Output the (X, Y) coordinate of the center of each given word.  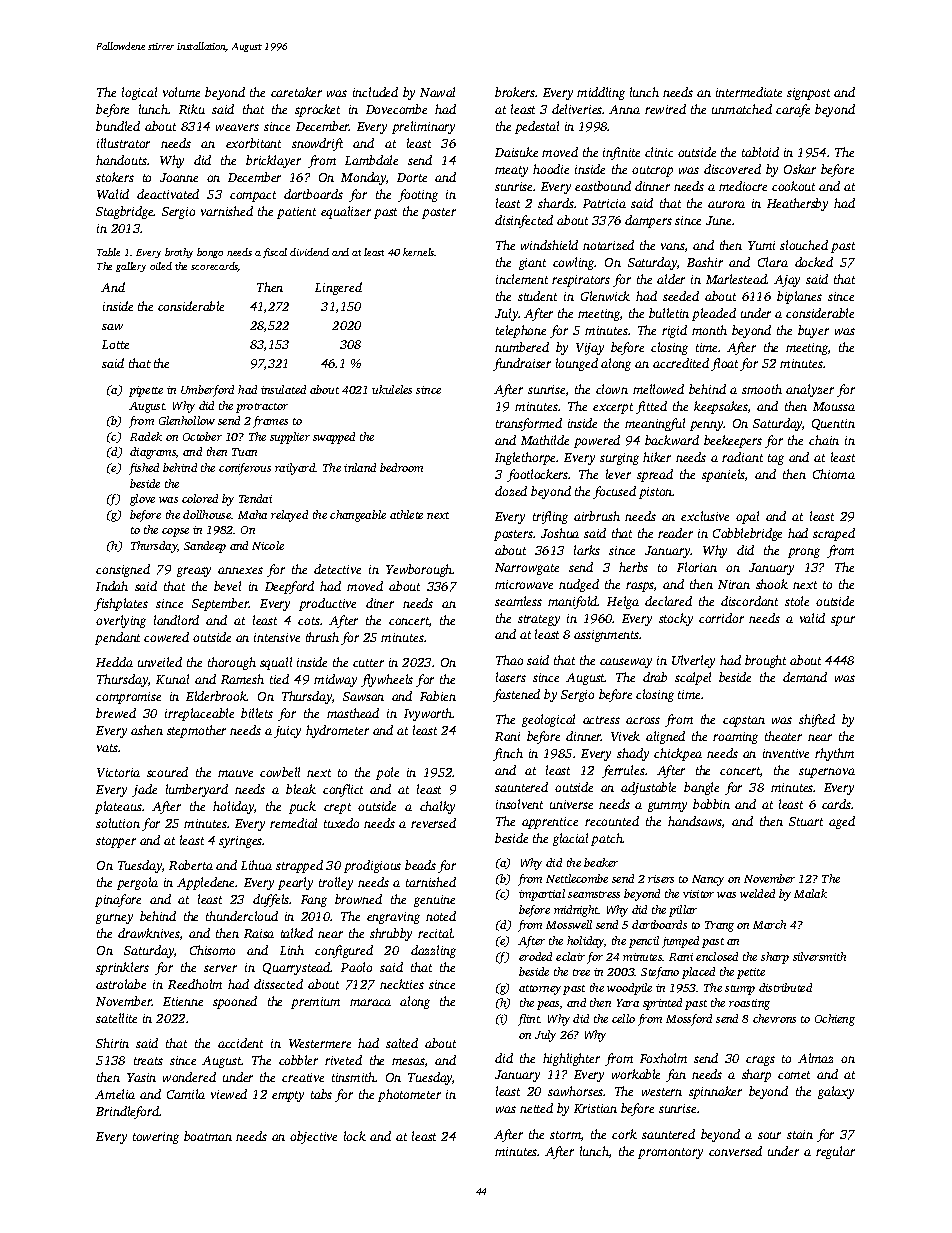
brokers (515, 92)
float (724, 364)
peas (548, 1005)
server (220, 968)
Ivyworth (428, 714)
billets (257, 713)
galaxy (836, 1092)
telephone (521, 331)
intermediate (749, 92)
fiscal (275, 253)
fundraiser (522, 364)
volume (181, 92)
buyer (813, 331)
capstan (744, 721)
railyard (295, 469)
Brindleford (127, 1112)
